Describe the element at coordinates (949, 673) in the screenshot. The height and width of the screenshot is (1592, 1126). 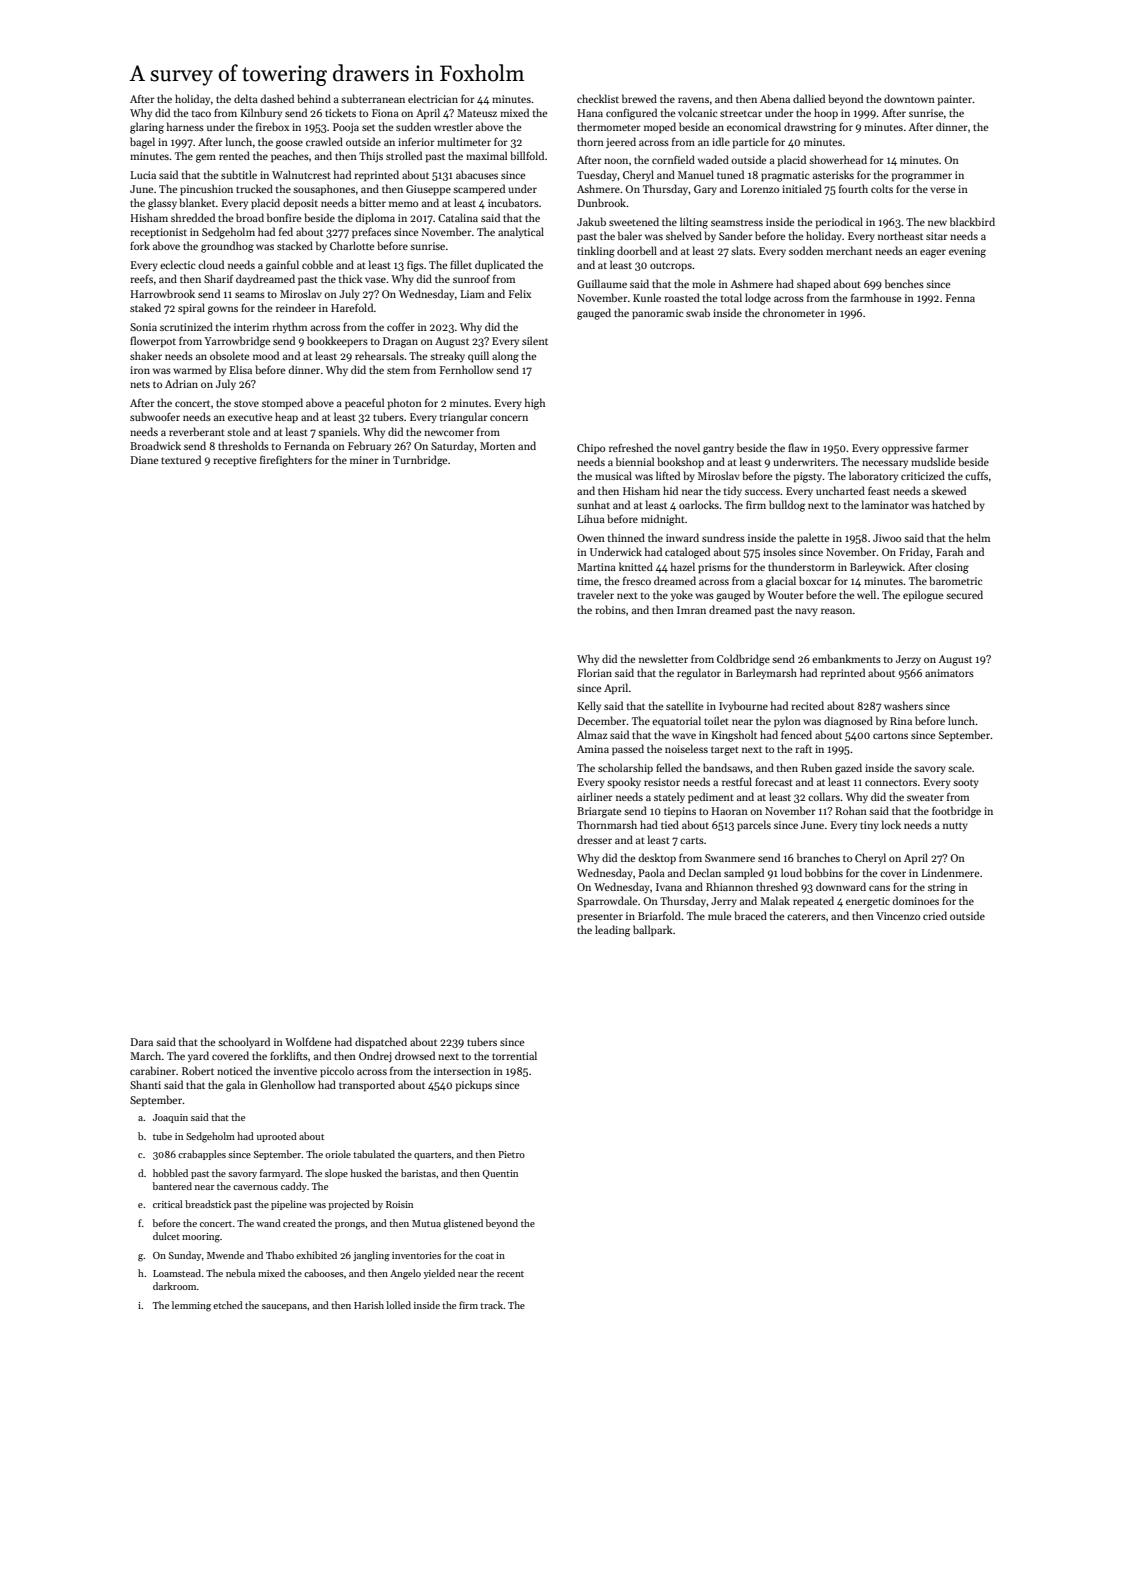
I see `animators` at that location.
